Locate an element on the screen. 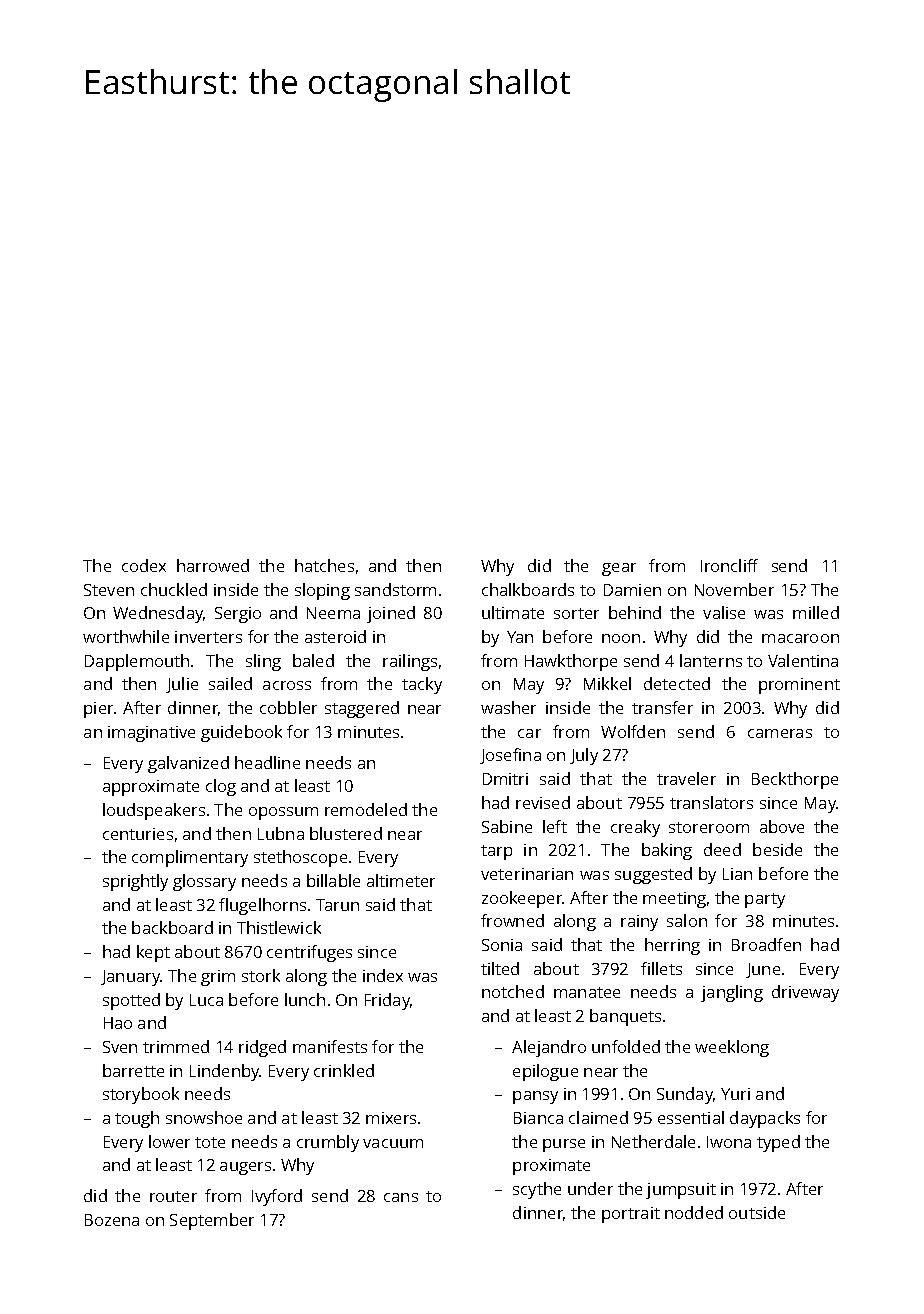  weeklong is located at coordinates (732, 1048).
